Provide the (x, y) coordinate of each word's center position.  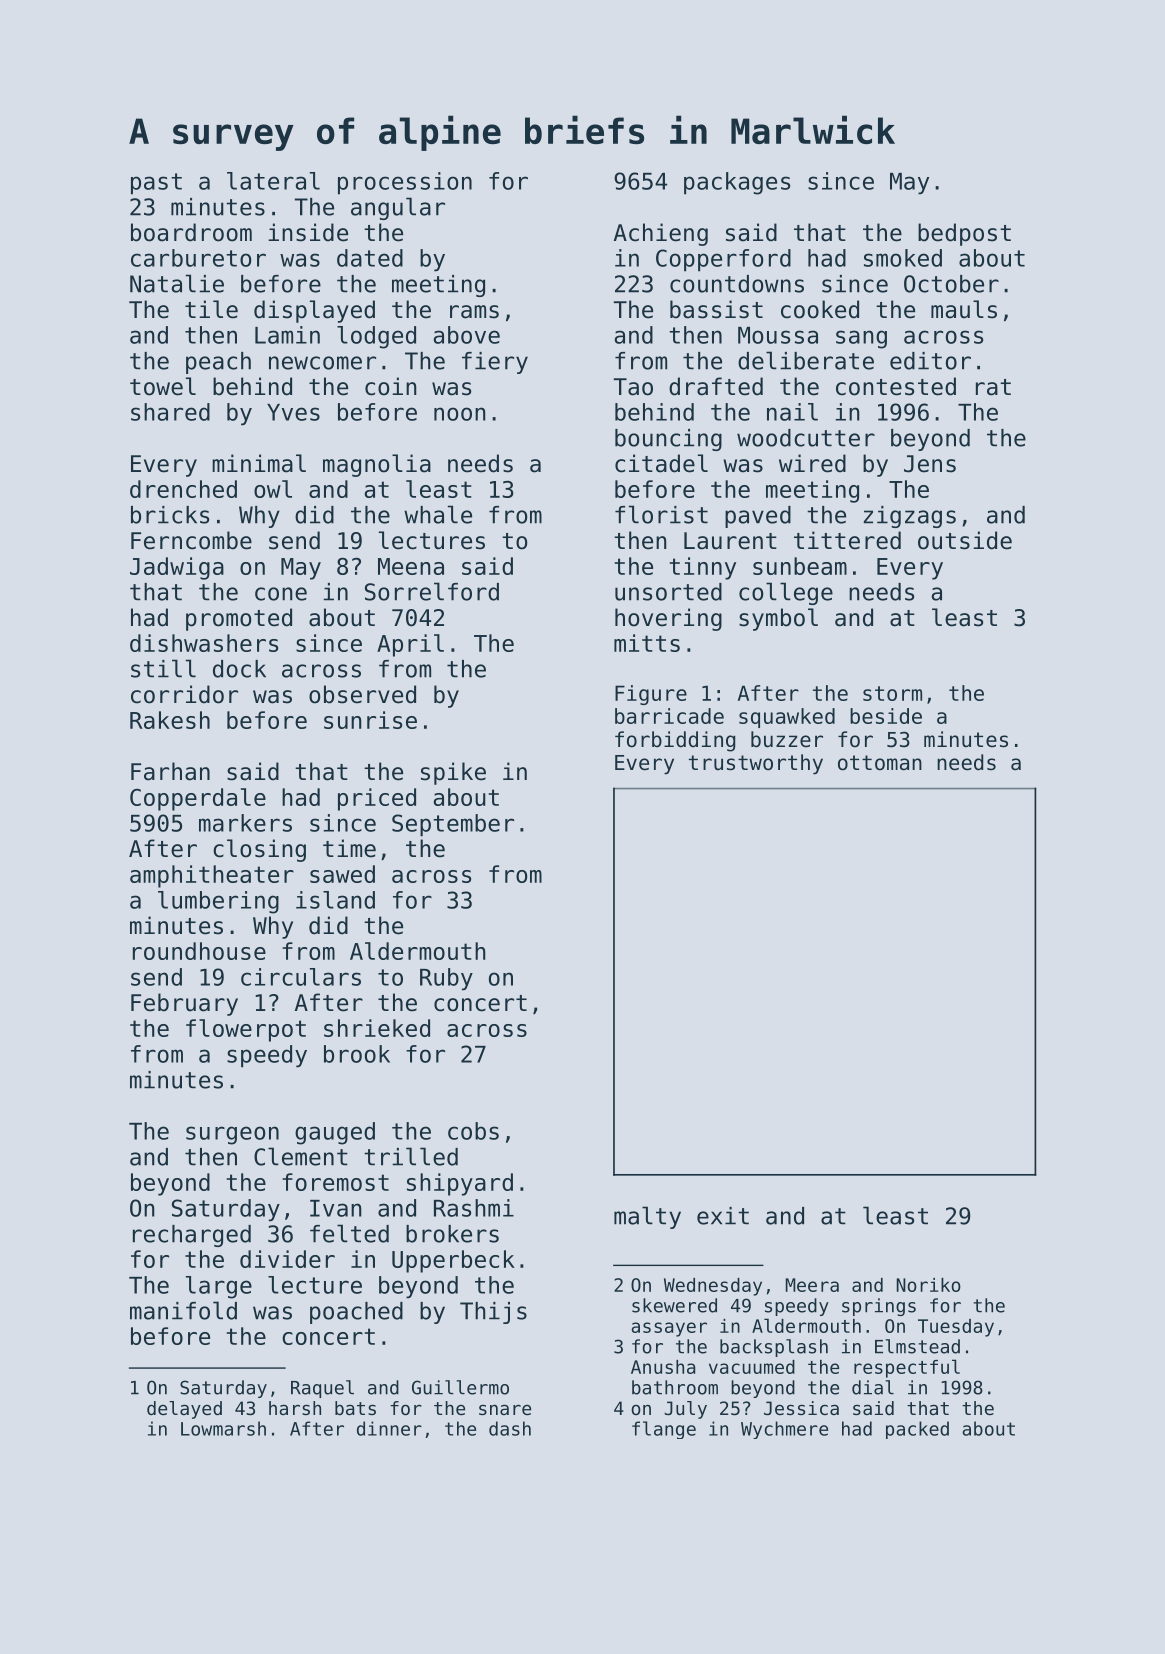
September (453, 825)
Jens (930, 464)
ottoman (880, 763)
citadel (661, 463)
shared (170, 412)
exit (723, 1216)
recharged (192, 1236)
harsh (295, 1408)
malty (647, 1217)
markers (245, 823)
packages (737, 183)
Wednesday (713, 1287)
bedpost (964, 234)
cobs (473, 1131)
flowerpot (246, 1030)
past (156, 184)
